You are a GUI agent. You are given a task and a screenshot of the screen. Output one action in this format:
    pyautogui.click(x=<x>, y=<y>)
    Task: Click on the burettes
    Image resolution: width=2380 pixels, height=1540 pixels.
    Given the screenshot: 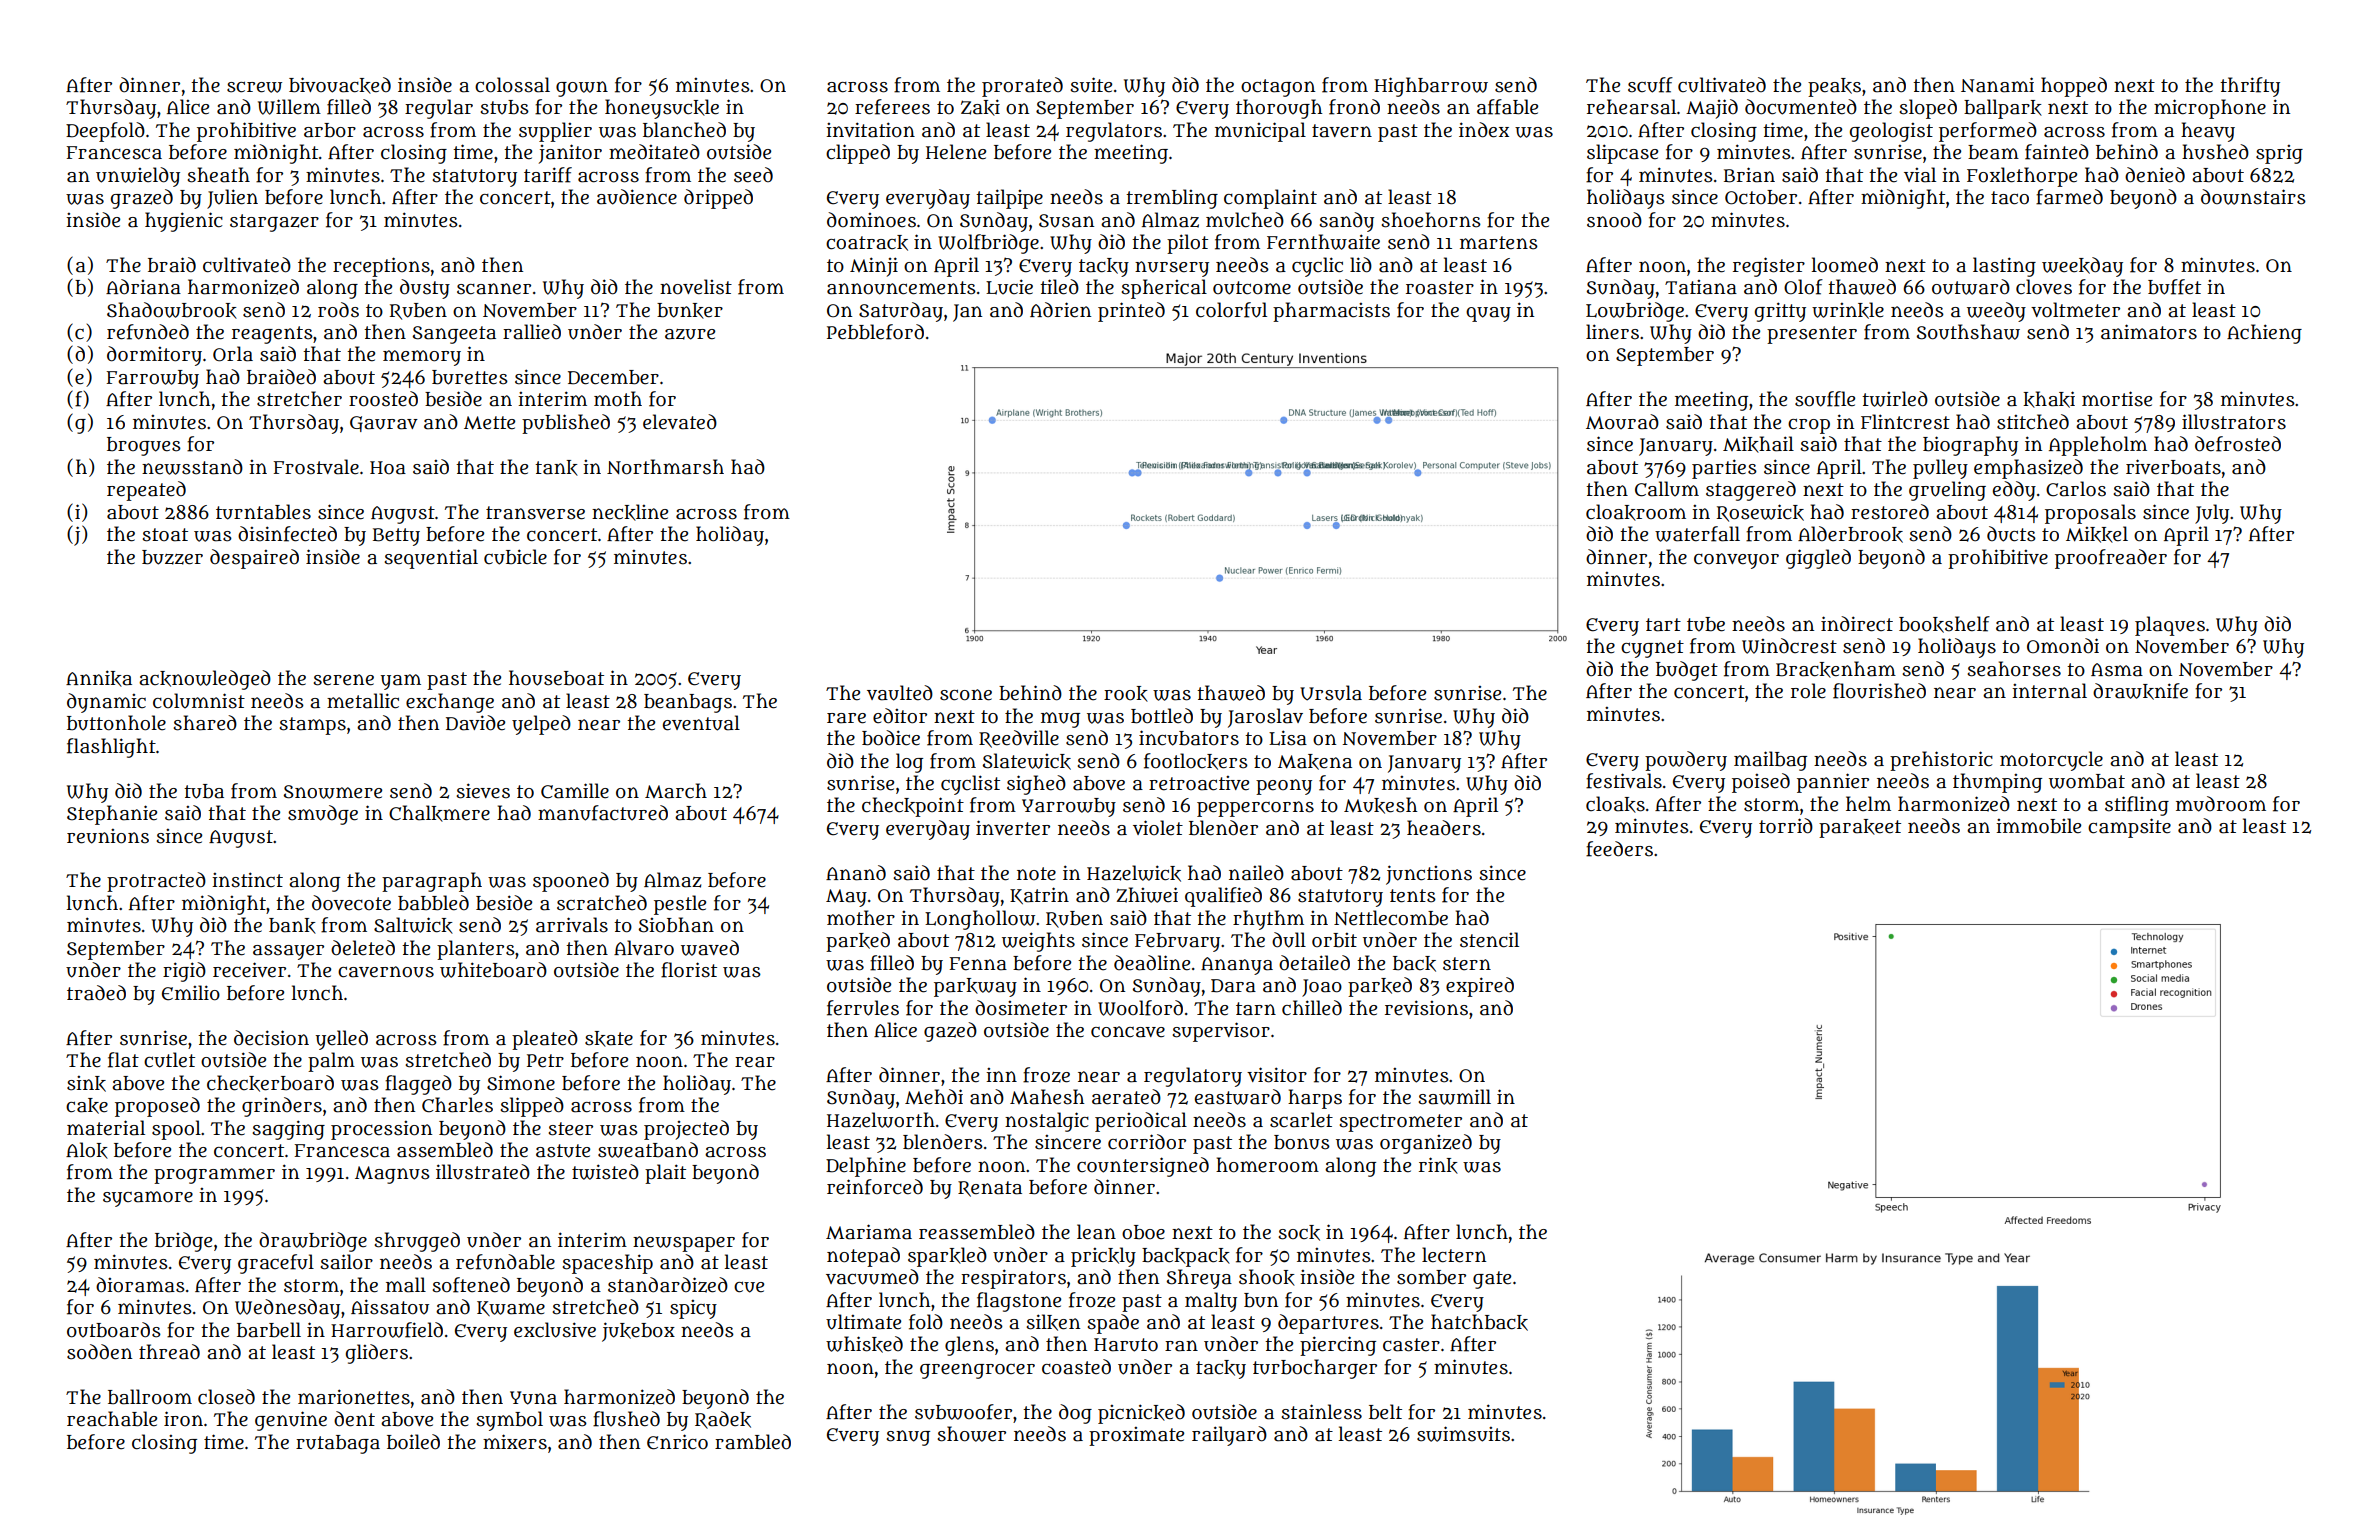 What is the action you would take?
    pyautogui.click(x=470, y=377)
